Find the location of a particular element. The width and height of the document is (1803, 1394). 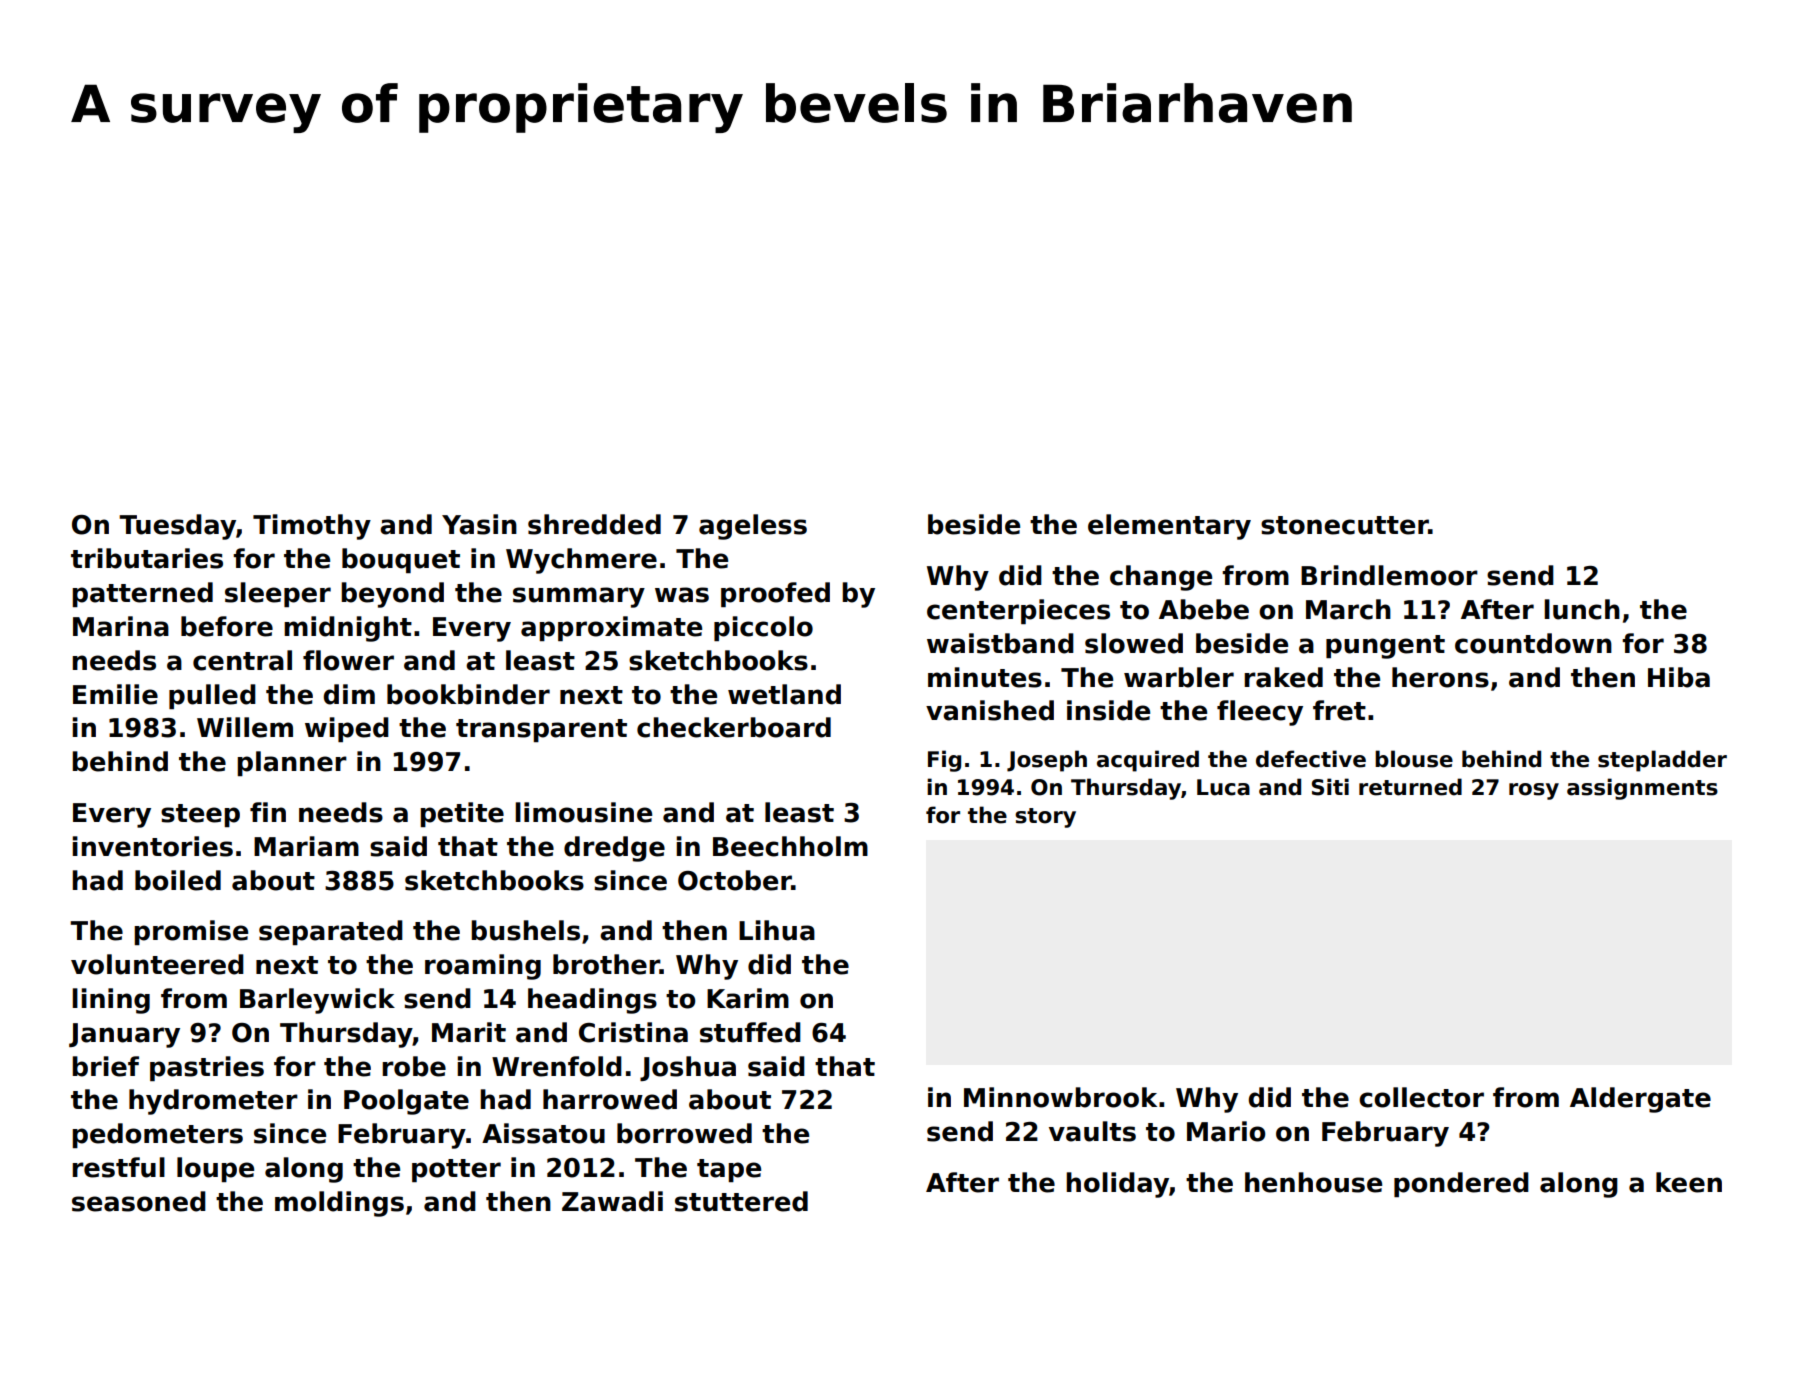

March is located at coordinates (1348, 609).
